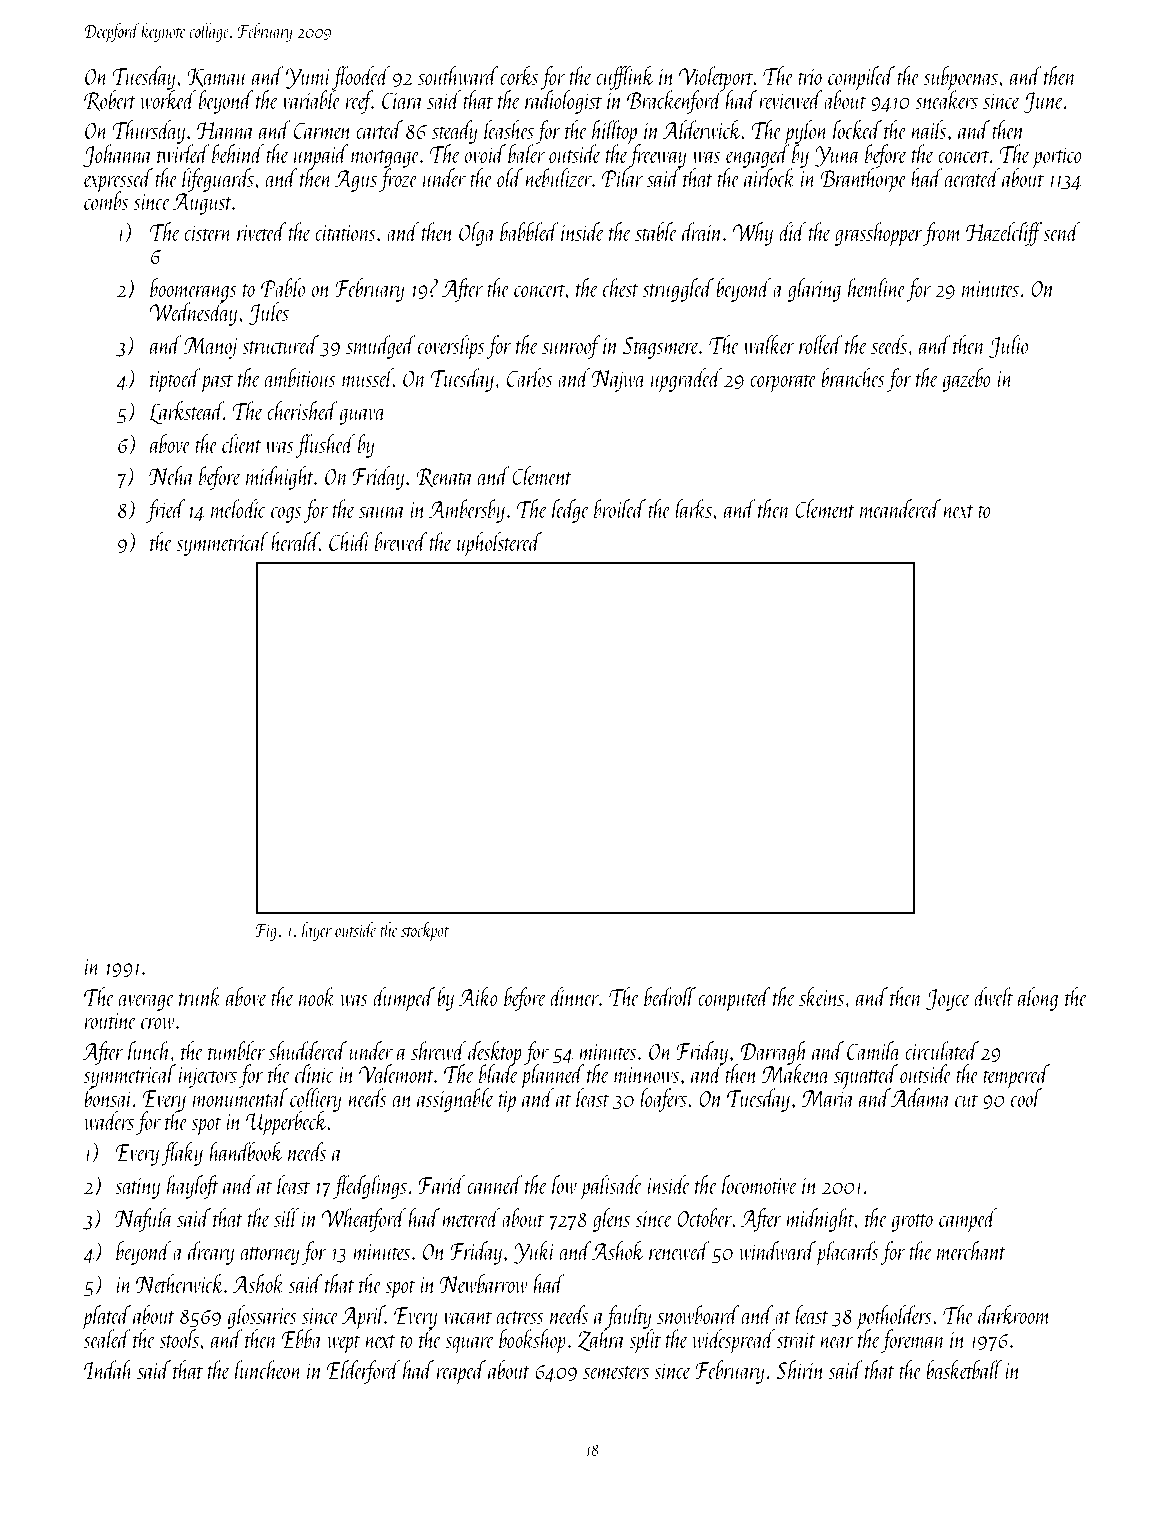 The width and height of the image is (1171, 1515). I want to click on reaped, so click(461, 1372).
